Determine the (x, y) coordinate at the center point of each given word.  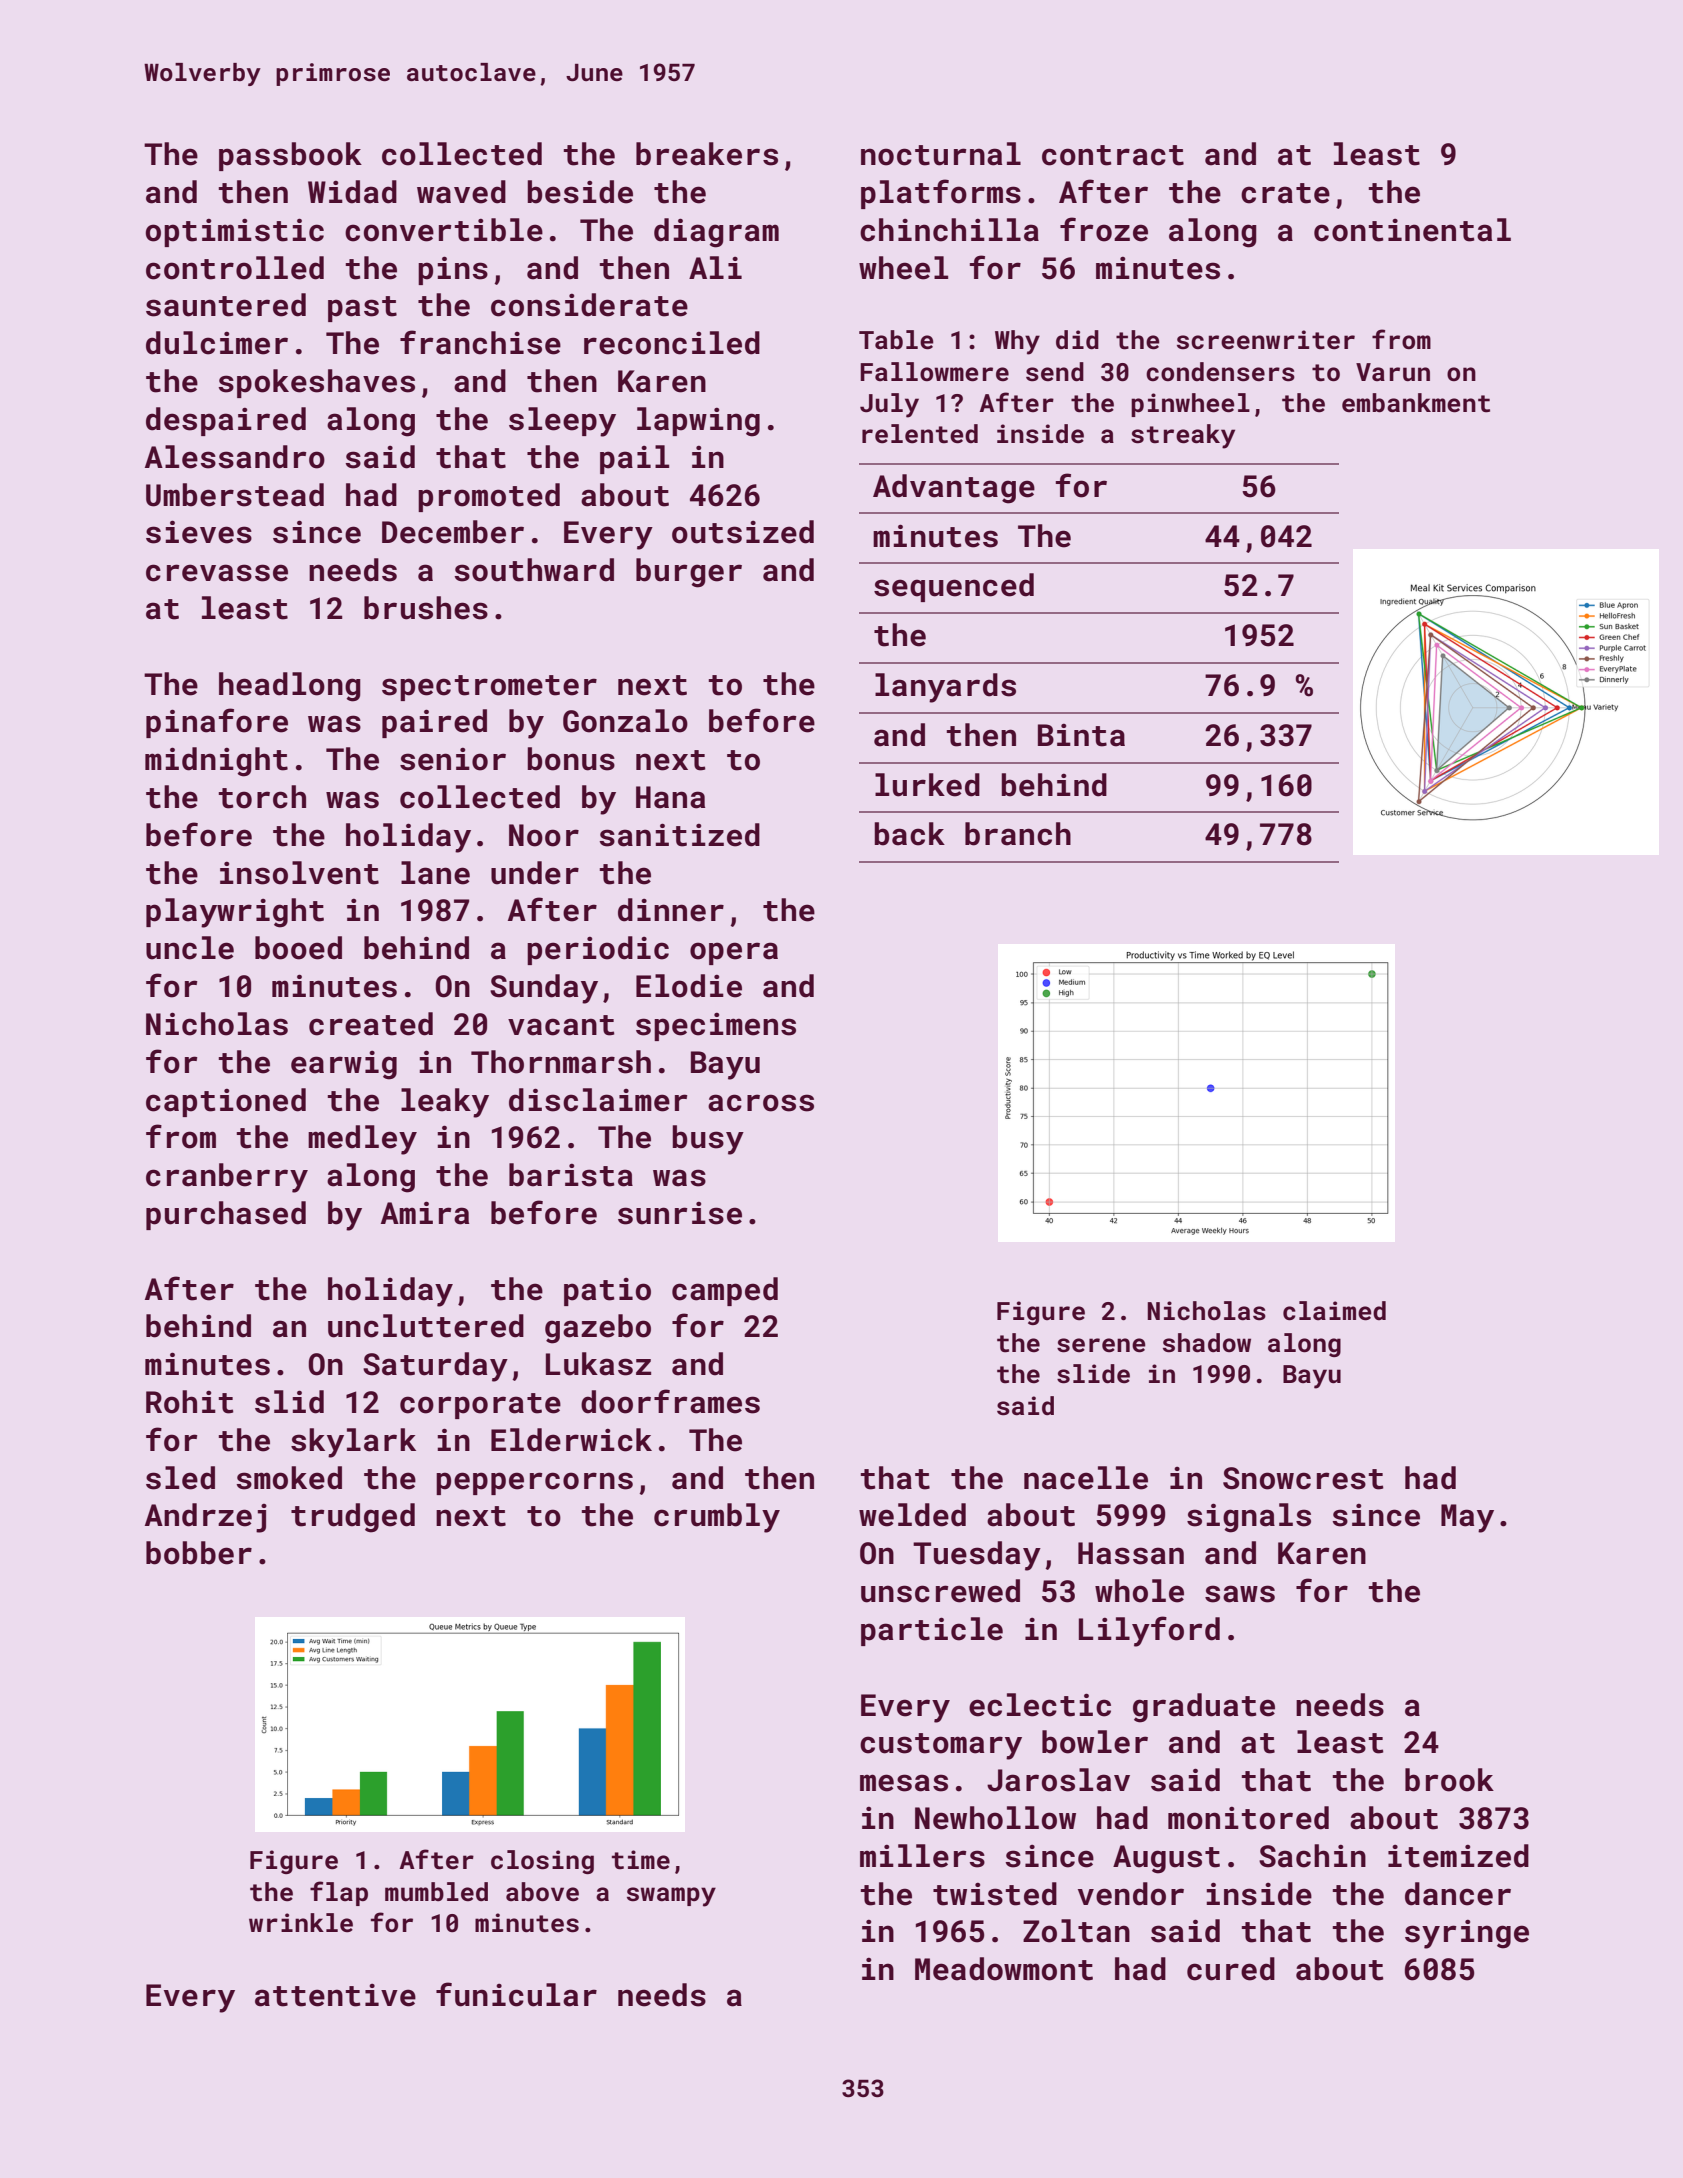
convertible (444, 230)
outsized (743, 532)
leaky (445, 1103)
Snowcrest (1303, 1478)
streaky (1183, 436)
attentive (335, 1995)
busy (708, 1140)
